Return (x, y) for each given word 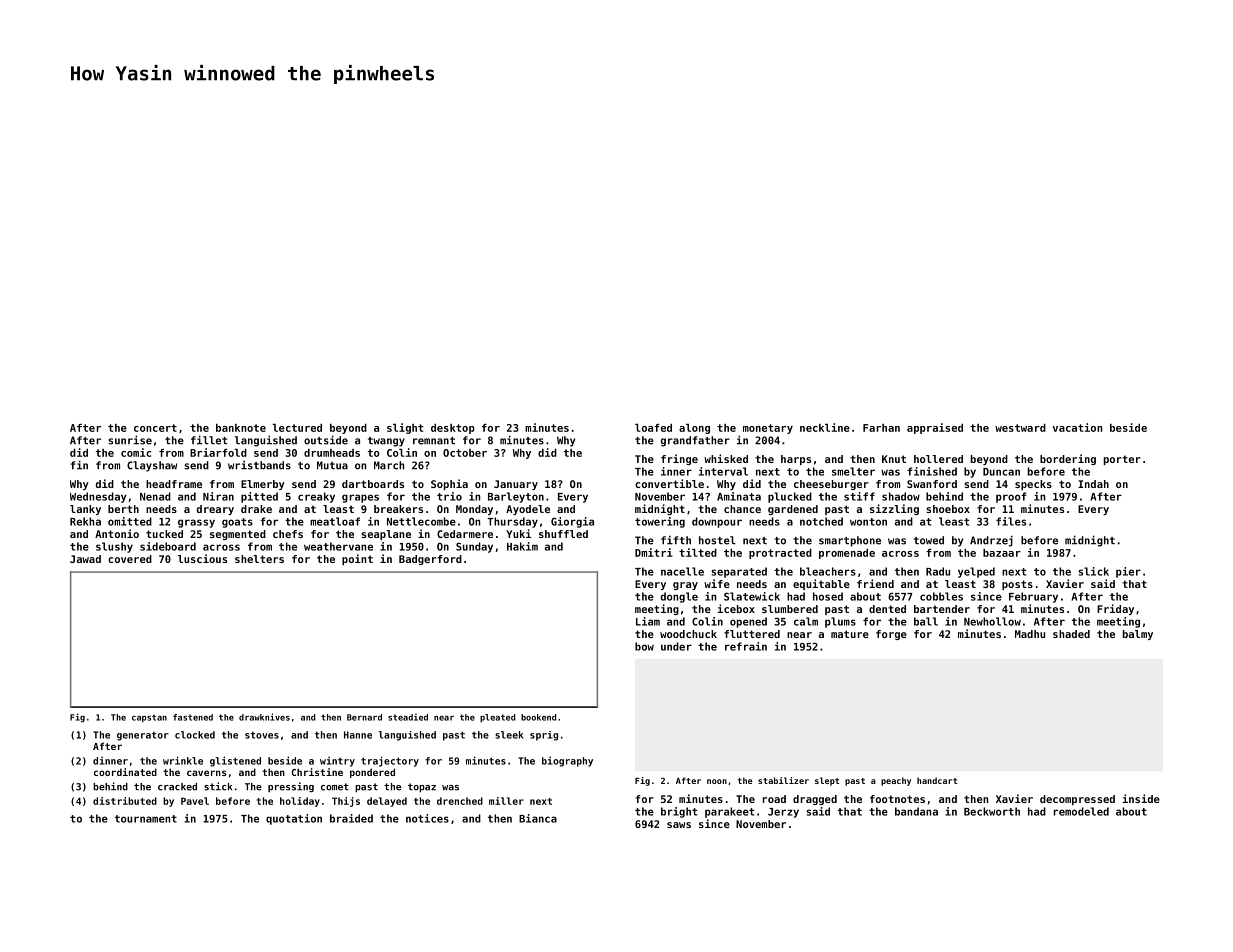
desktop (453, 429)
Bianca (538, 818)
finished (932, 471)
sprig (544, 736)
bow (644, 646)
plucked (790, 497)
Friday (1115, 609)
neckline (825, 427)
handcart (937, 780)
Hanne (358, 735)
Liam (648, 621)
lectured (297, 428)
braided (351, 818)
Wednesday (98, 497)
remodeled (1081, 811)
